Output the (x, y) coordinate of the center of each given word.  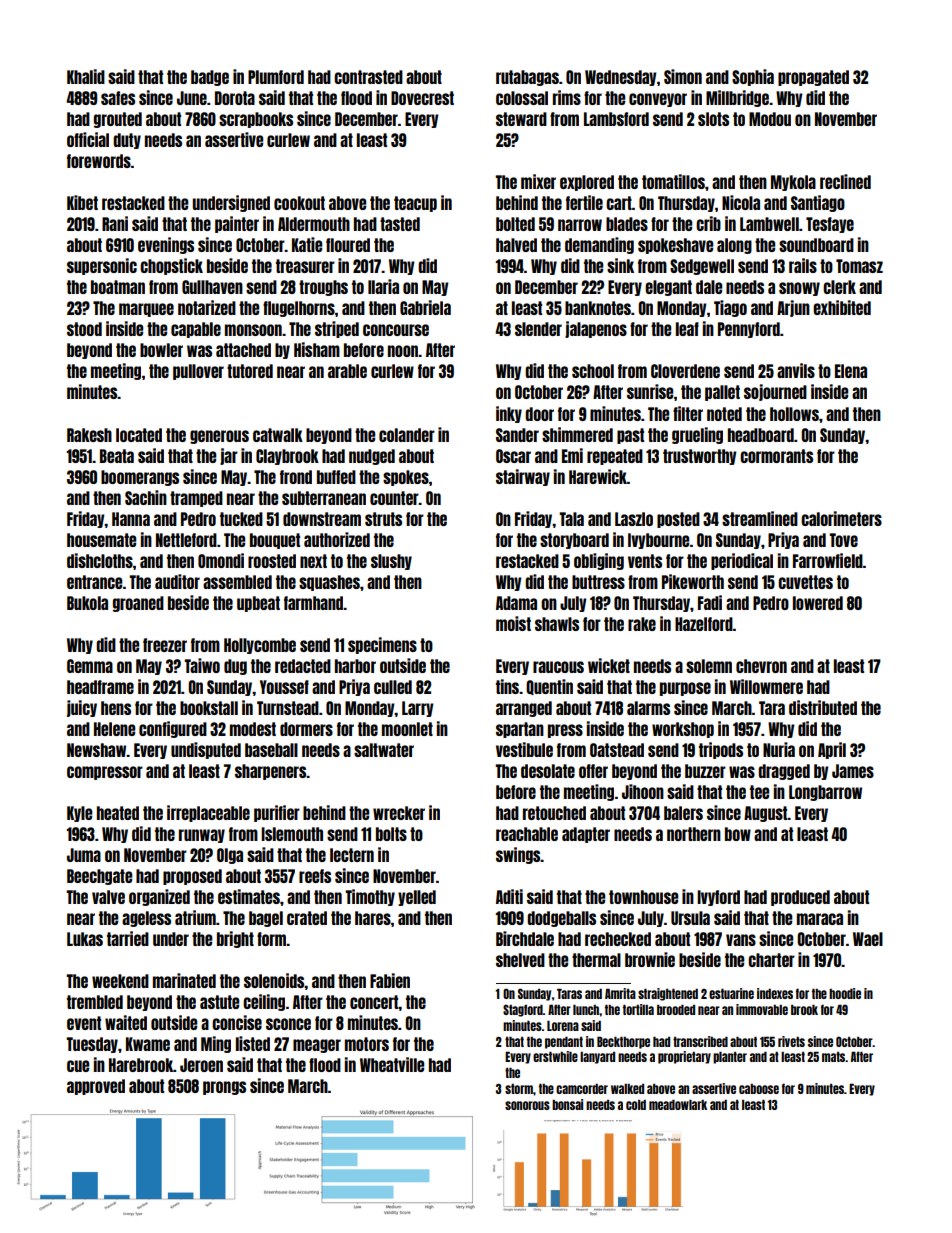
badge (210, 78)
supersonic (102, 266)
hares (373, 918)
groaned (138, 604)
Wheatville (392, 1064)
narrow (580, 225)
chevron (761, 666)
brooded (676, 1010)
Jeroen (201, 1065)
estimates (249, 896)
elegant (668, 288)
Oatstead (617, 750)
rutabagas (527, 78)
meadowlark (678, 1105)
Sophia (753, 77)
